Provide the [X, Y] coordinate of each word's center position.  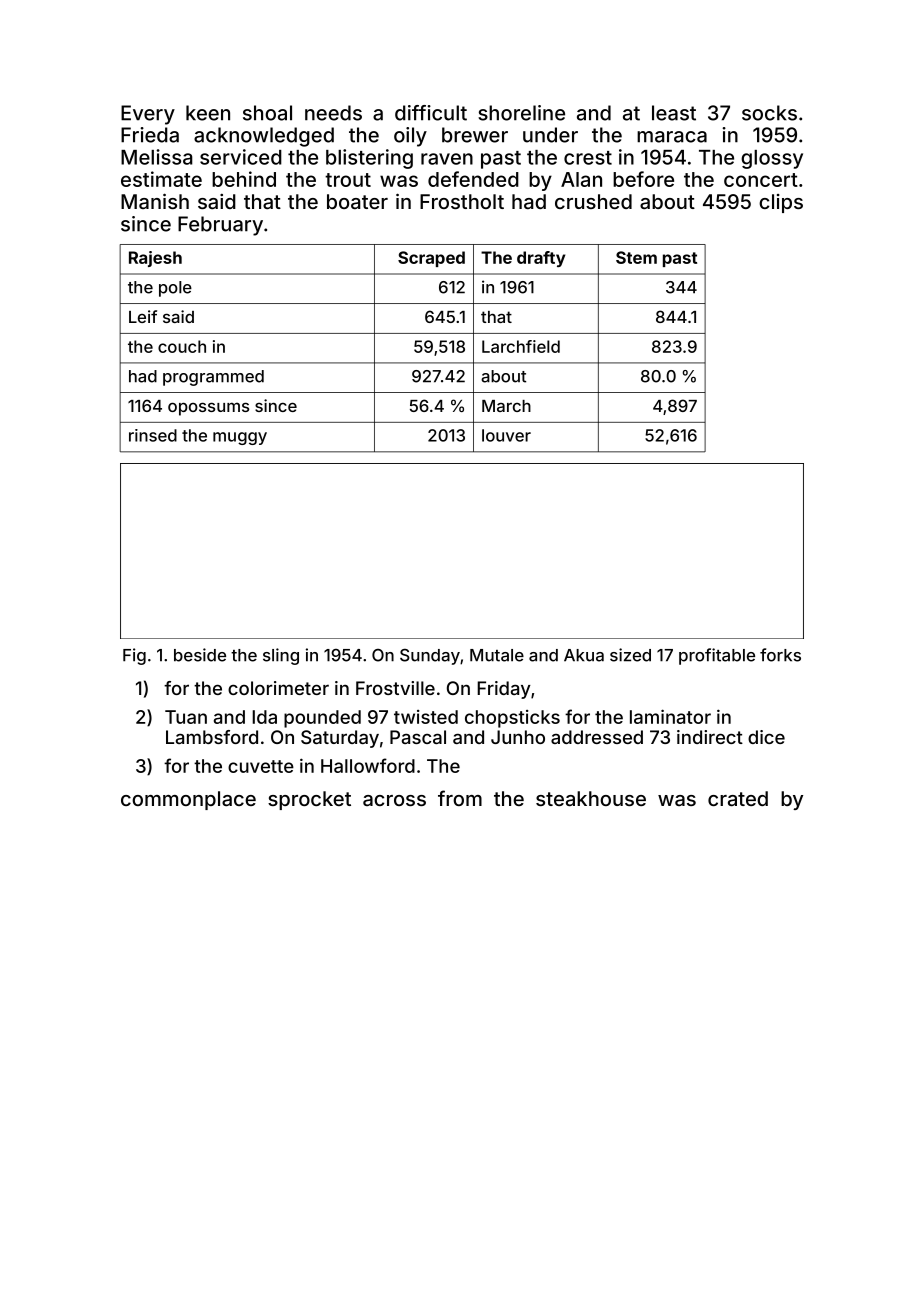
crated [738, 798]
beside [200, 655]
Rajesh [155, 259]
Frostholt [462, 201]
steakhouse [591, 798]
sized [630, 655]
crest [588, 158]
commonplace [188, 800]
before [643, 179]
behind [244, 179]
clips [781, 203]
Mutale [497, 655]
